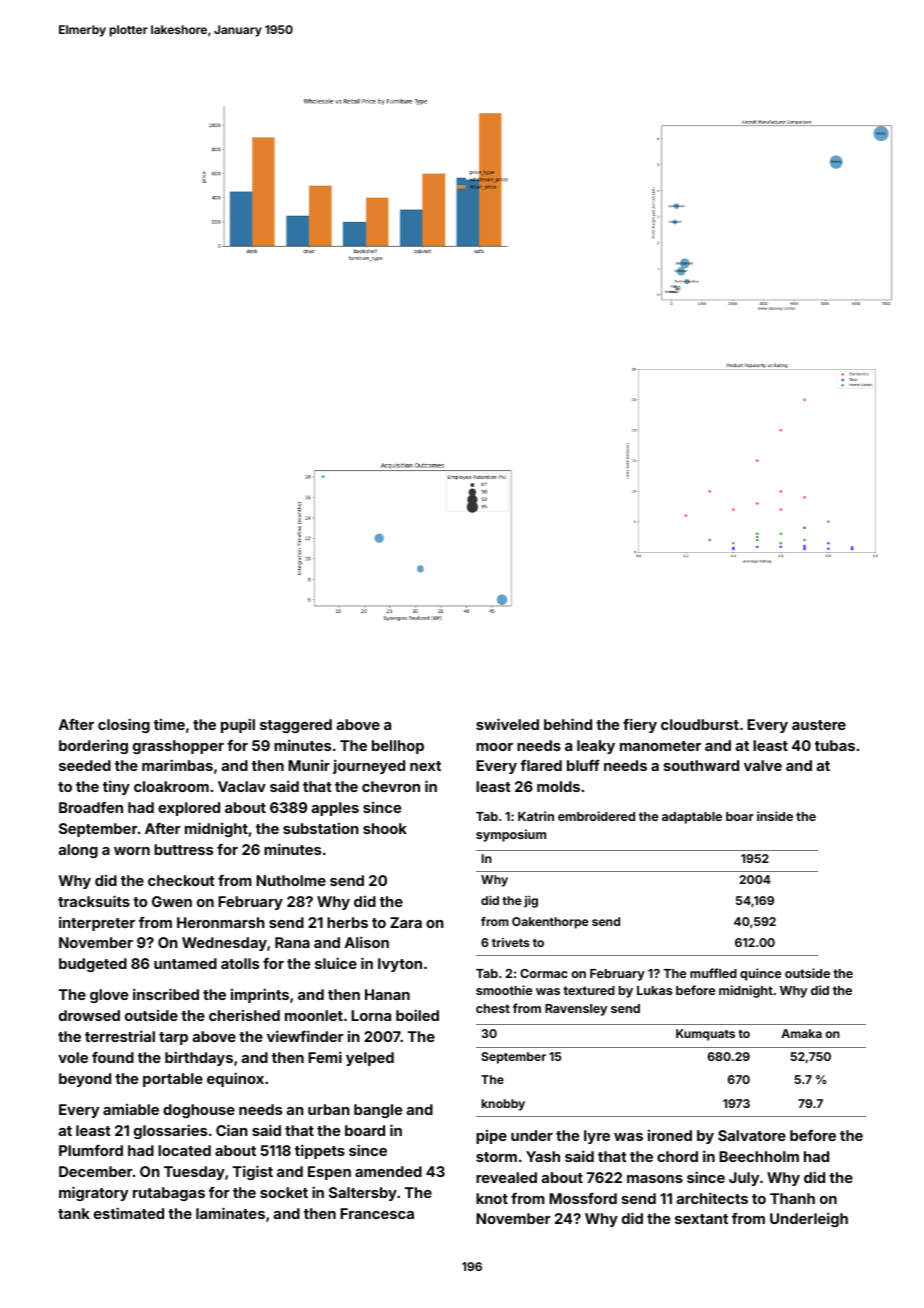 Image resolution: width=924 pixels, height=1308 pixels. Describe the element at coordinates (124, 725) in the image. I see `closing` at that location.
